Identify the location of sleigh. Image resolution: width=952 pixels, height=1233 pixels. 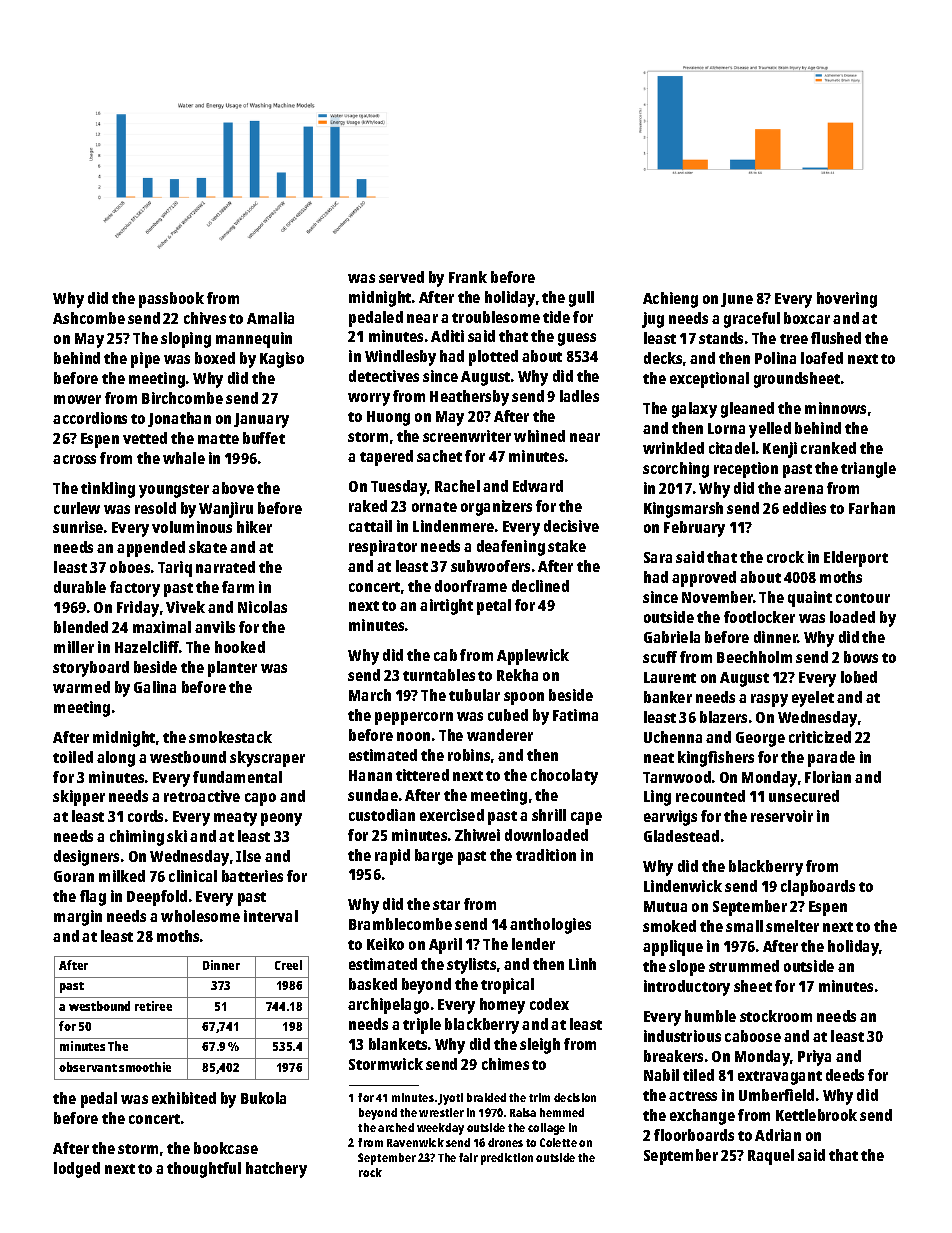
(540, 1046).
